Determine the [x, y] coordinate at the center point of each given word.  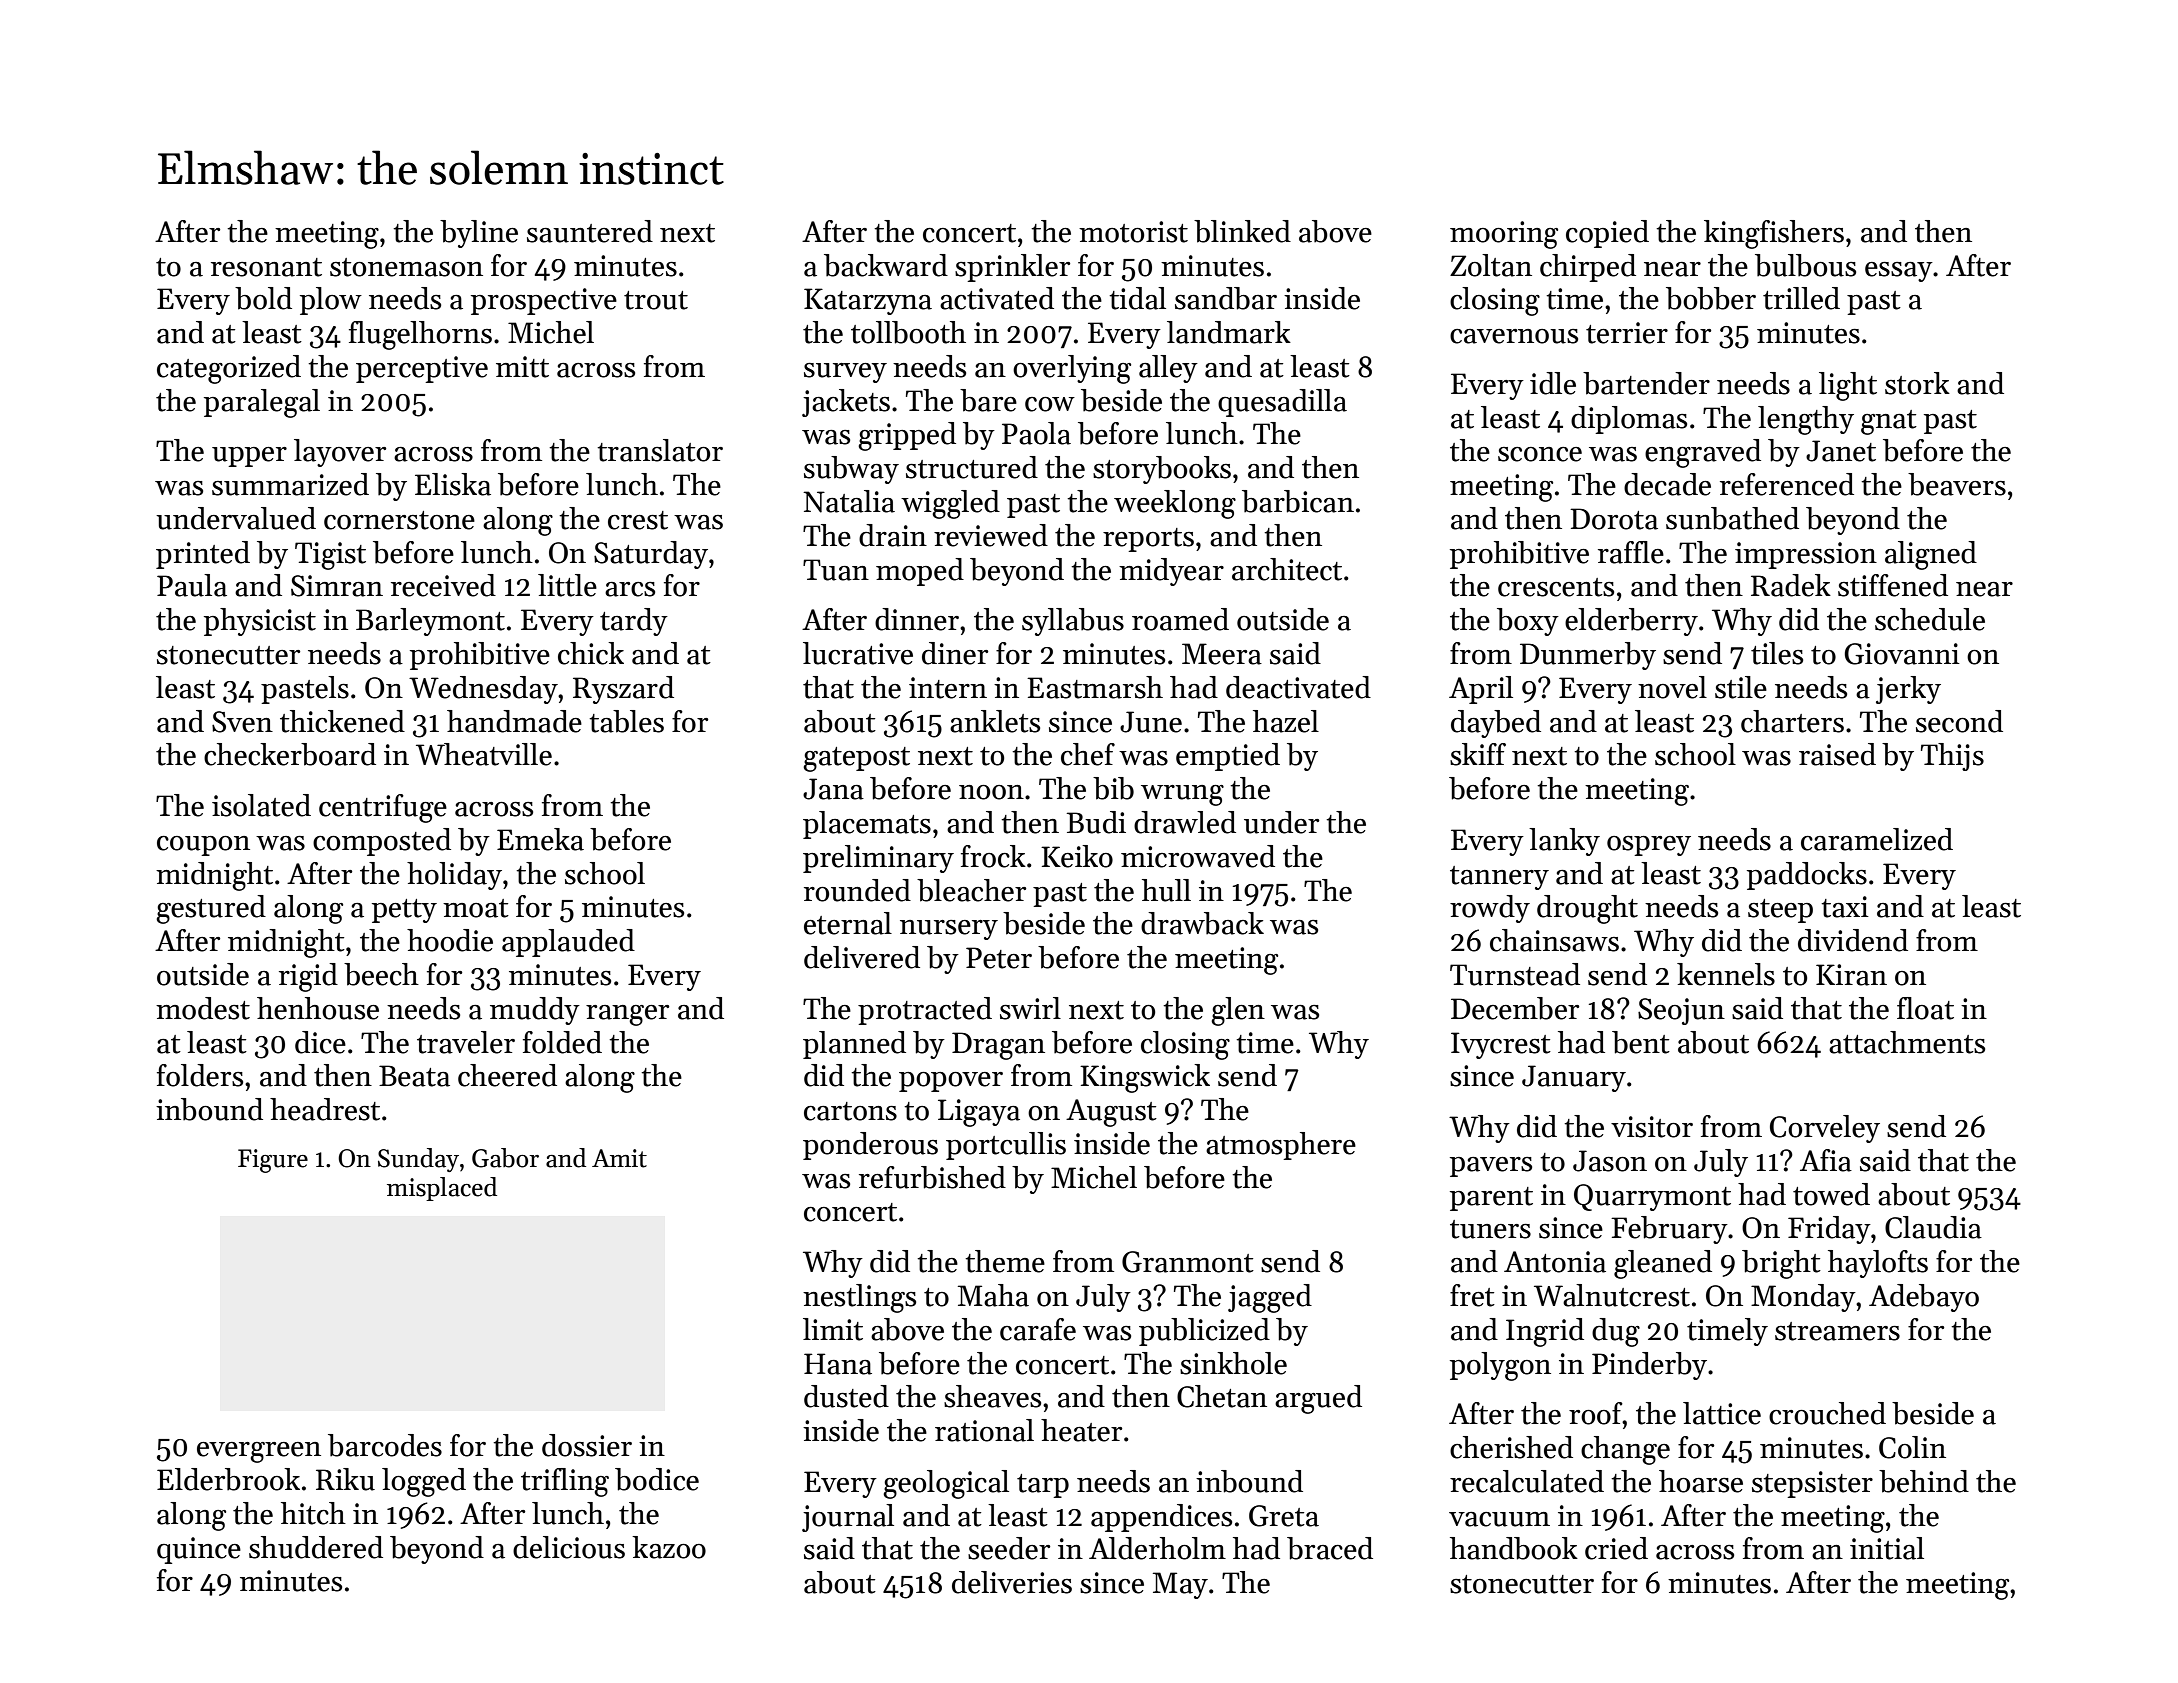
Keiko [1077, 856]
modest [203, 1008]
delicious [569, 1547]
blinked [1242, 231]
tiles [1777, 653]
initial [1887, 1548]
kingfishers [1774, 234]
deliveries [1012, 1582]
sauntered [590, 231]
